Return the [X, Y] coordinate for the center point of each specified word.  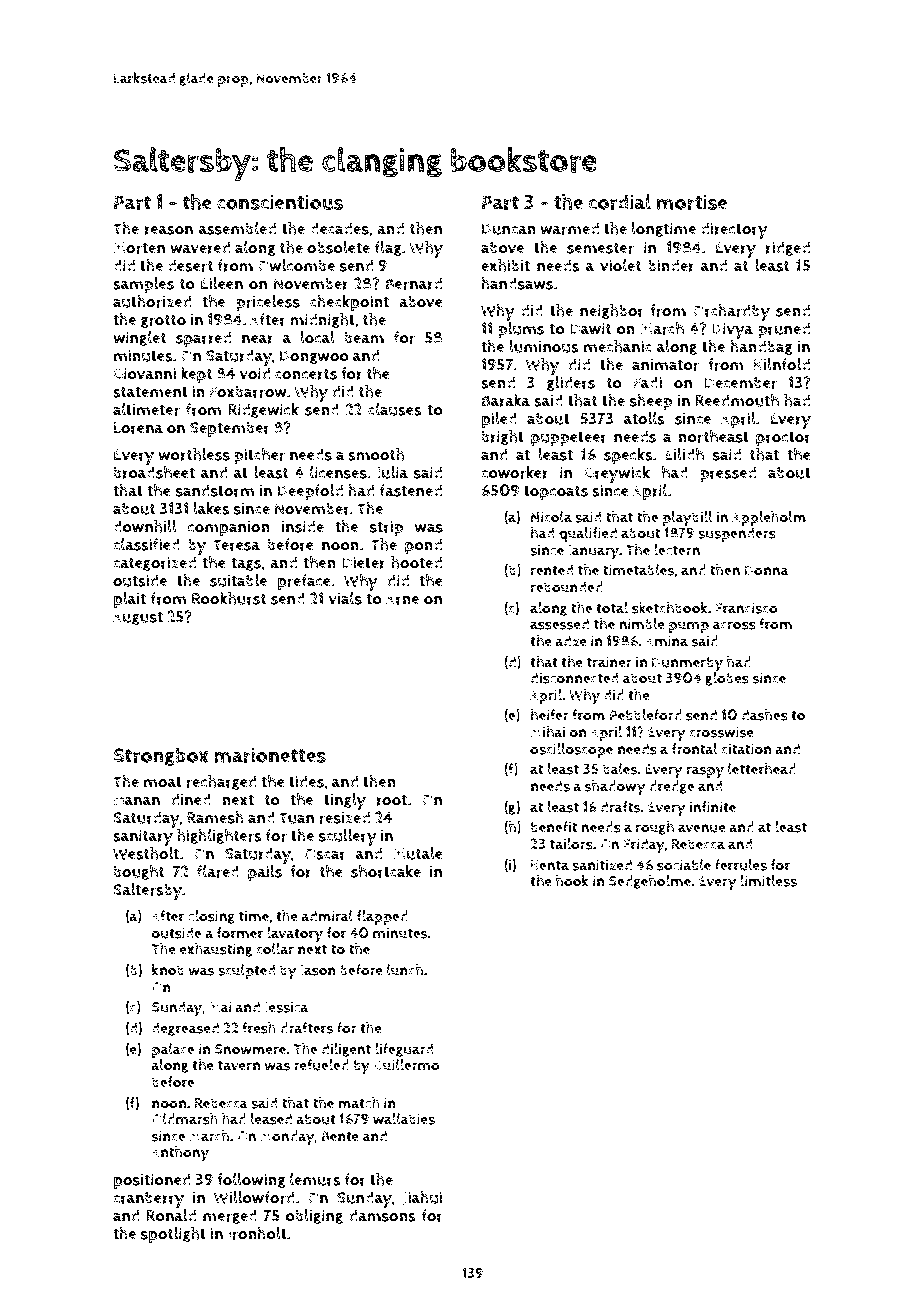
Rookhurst [229, 598]
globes [727, 679]
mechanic [618, 346]
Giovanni [144, 373]
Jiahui [422, 1198]
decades [339, 228]
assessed [559, 624]
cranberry [148, 1199]
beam [364, 337]
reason [169, 230]
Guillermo [407, 1065]
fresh [259, 1028]
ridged [788, 248]
